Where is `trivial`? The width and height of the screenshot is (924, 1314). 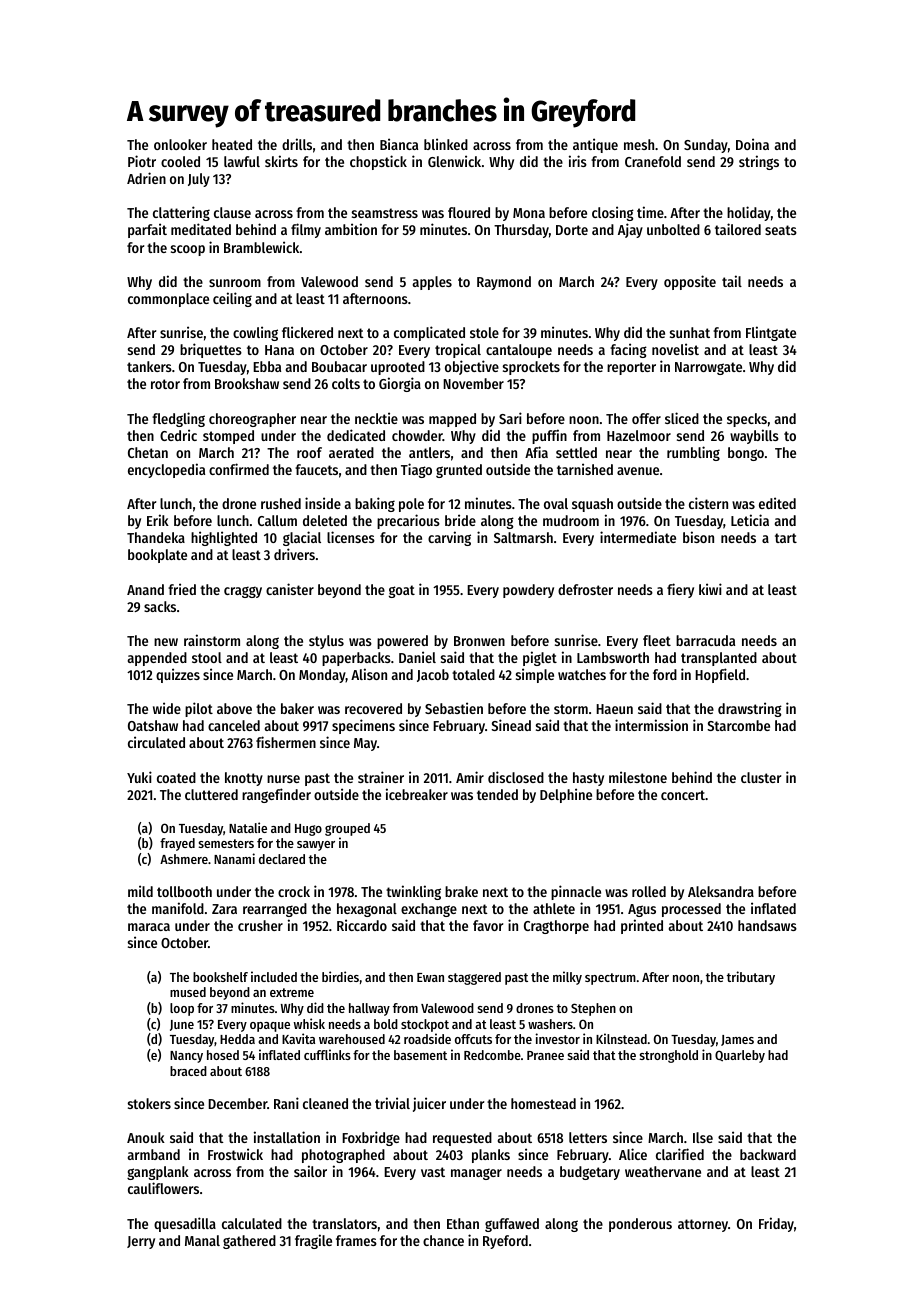
trivial is located at coordinates (392, 1103).
